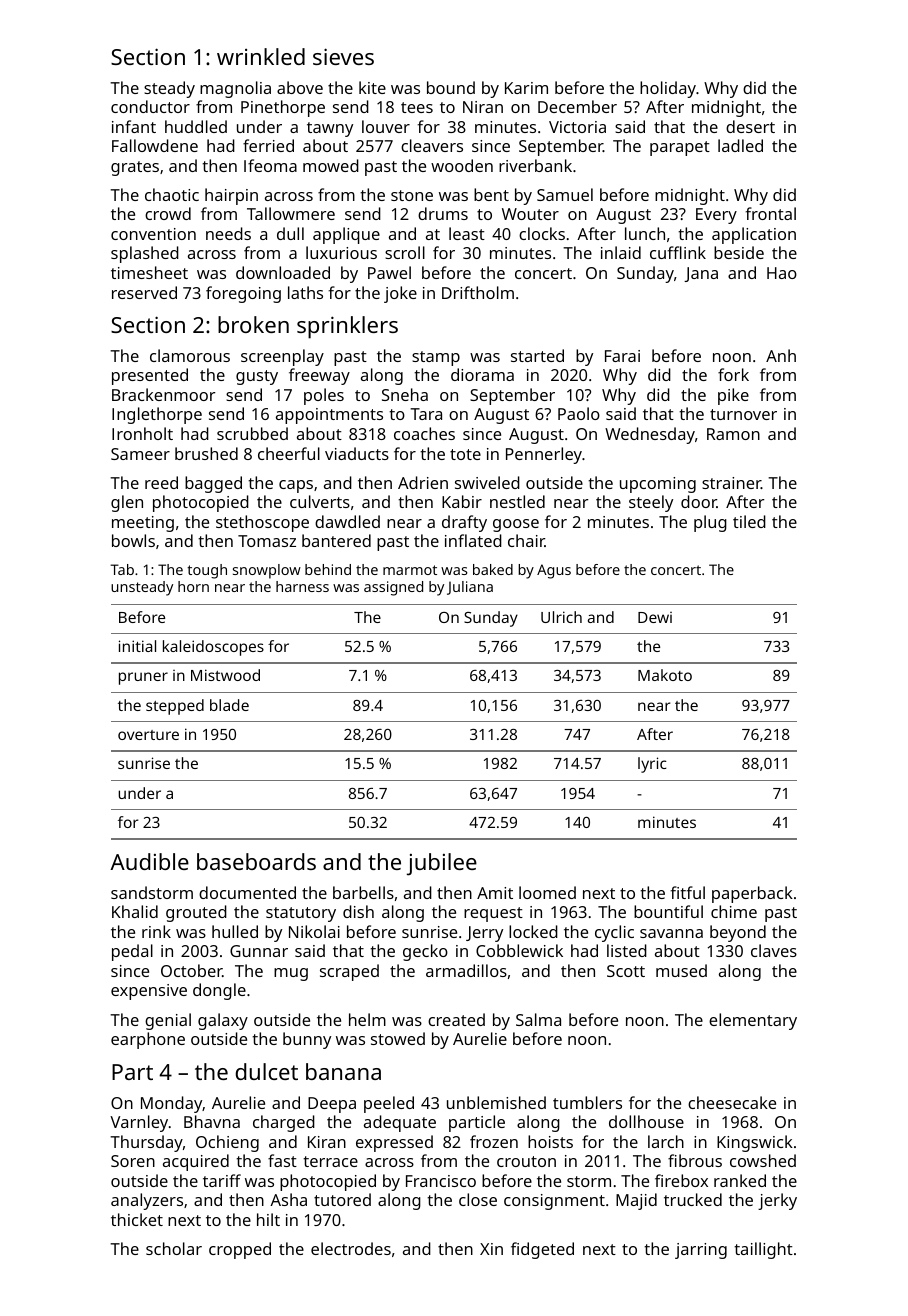 The image size is (908, 1316). Describe the element at coordinates (426, 414) in the screenshot. I see `Tara` at that location.
